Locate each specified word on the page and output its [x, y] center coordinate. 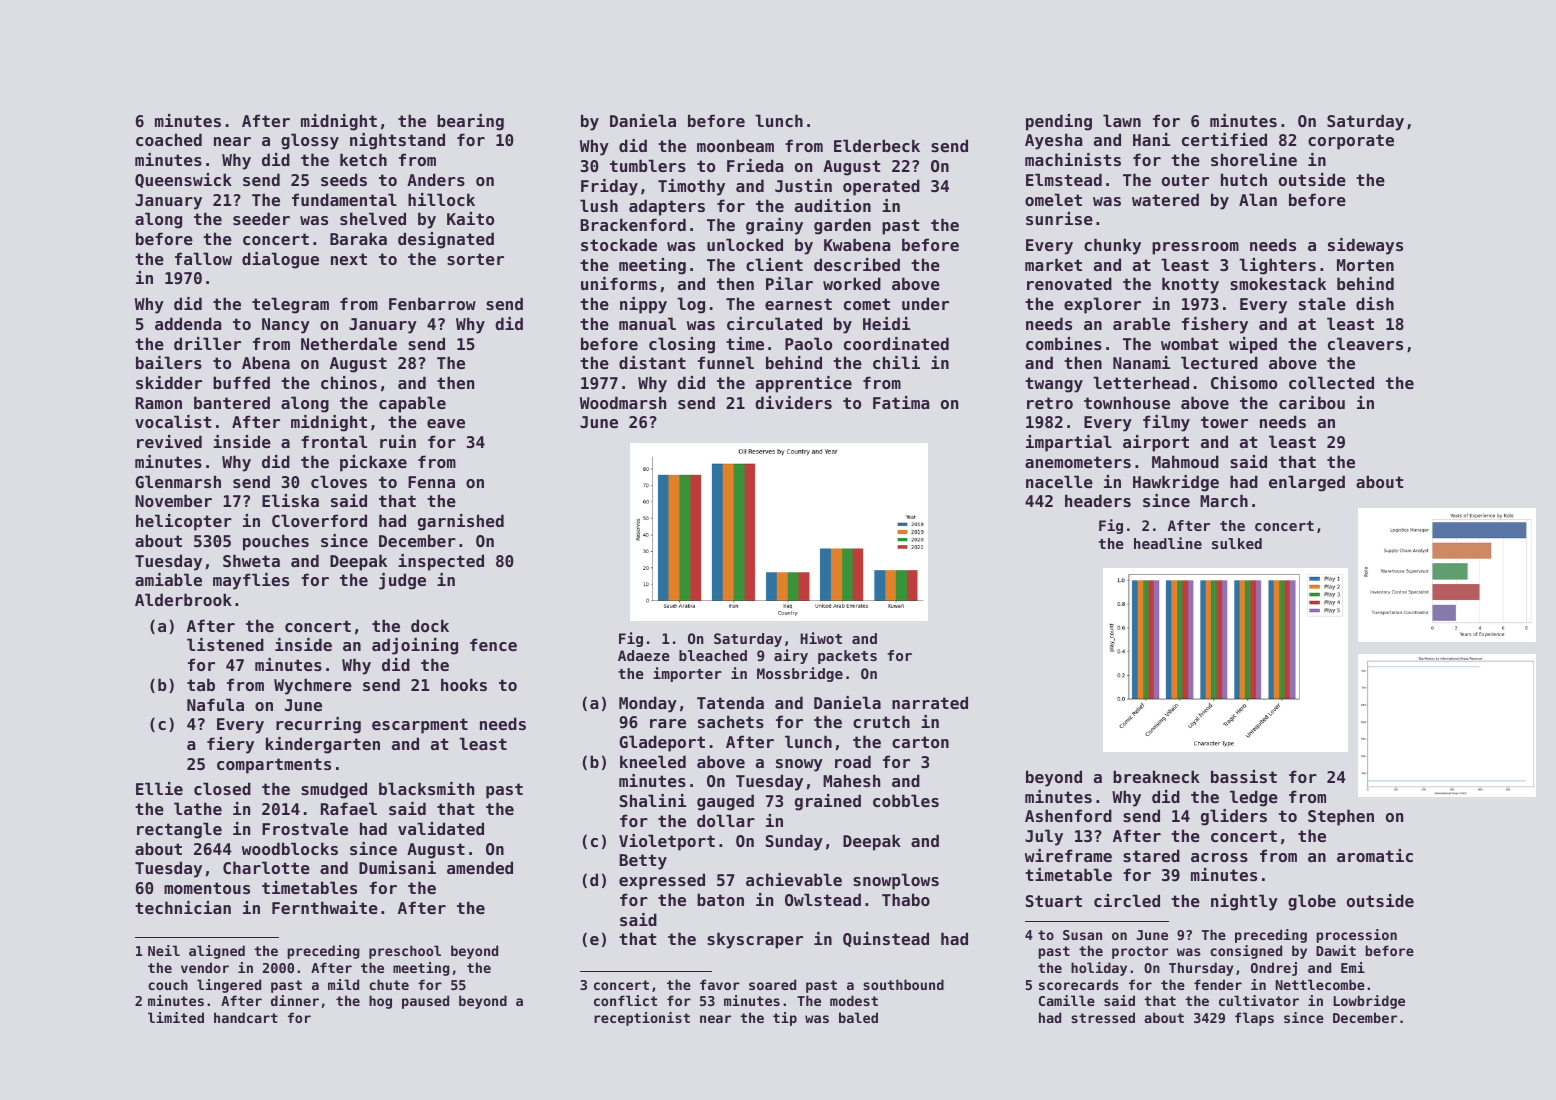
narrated [930, 702]
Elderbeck [877, 145]
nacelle [1059, 481]
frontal [334, 441]
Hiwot [821, 638]
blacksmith [426, 788]
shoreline [1254, 159]
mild [343, 984]
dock [430, 625]
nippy [643, 305]
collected [1331, 382]
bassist [1244, 776]
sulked [1237, 543]
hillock [441, 199]
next [349, 259]
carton [920, 742]
